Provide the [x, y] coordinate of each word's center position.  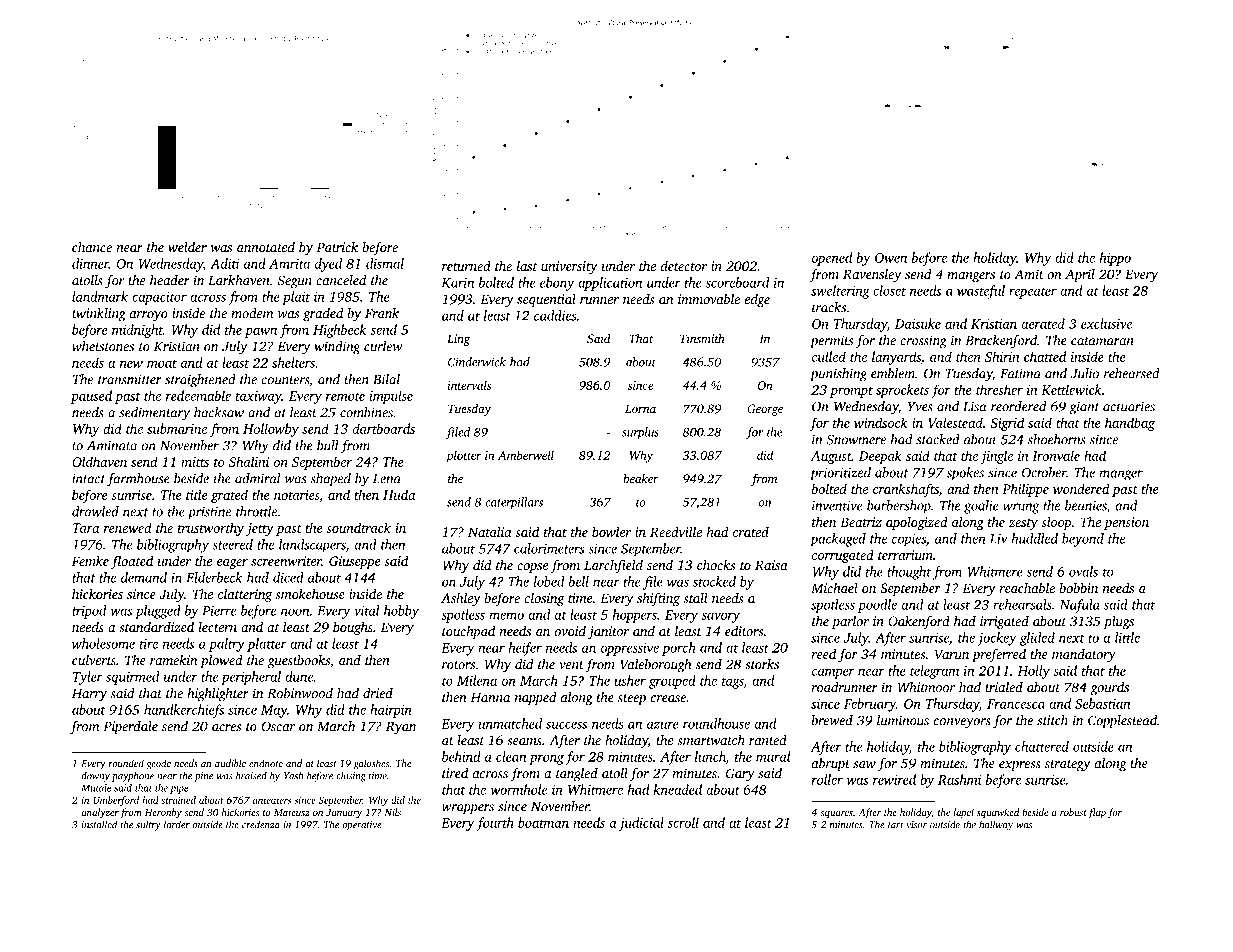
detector [684, 265]
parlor [850, 622]
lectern [218, 627]
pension [1126, 523]
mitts [195, 462]
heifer [525, 649]
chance [92, 247]
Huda [399, 494]
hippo [1115, 259]
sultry [148, 825]
